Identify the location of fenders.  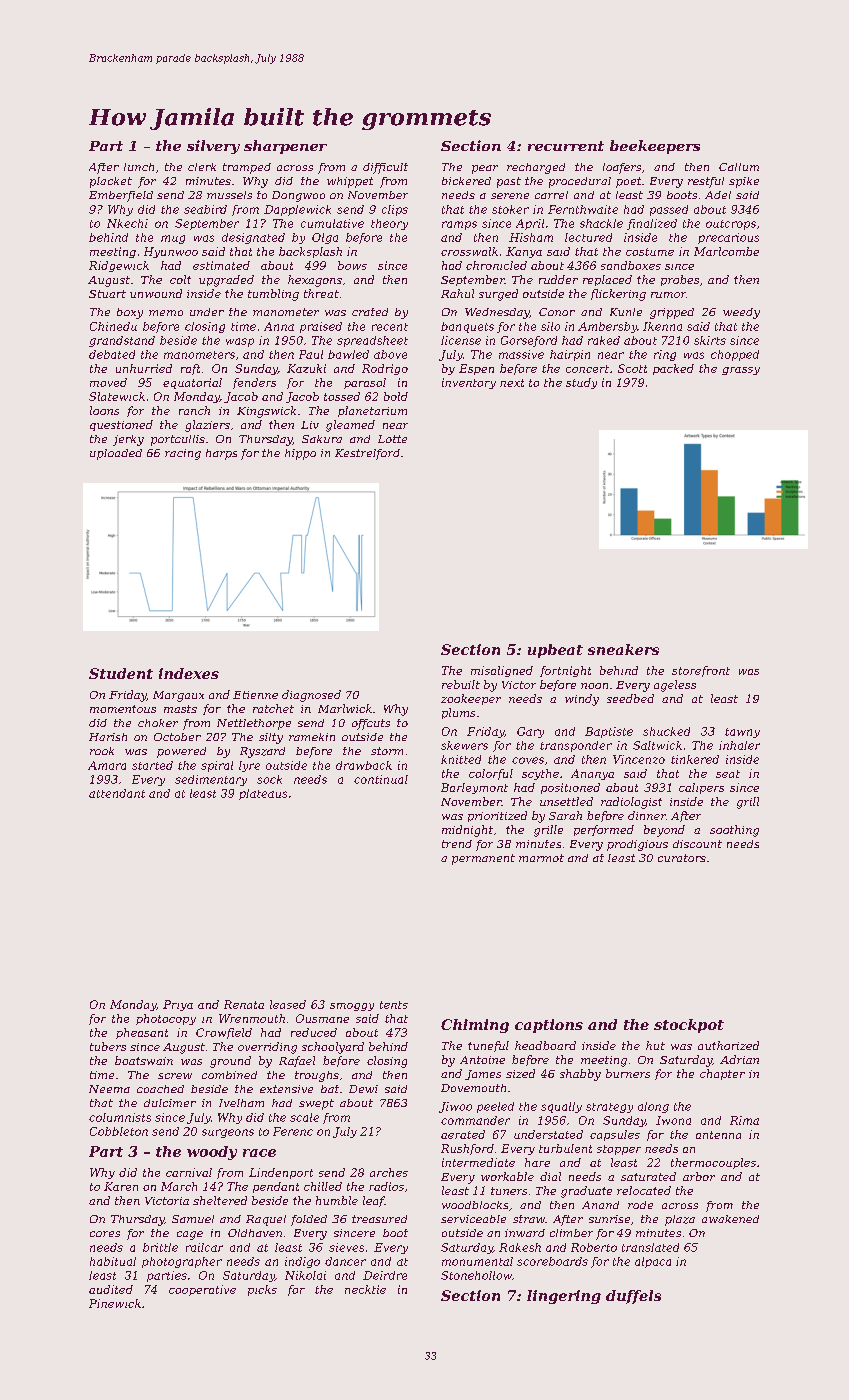
(254, 383).
